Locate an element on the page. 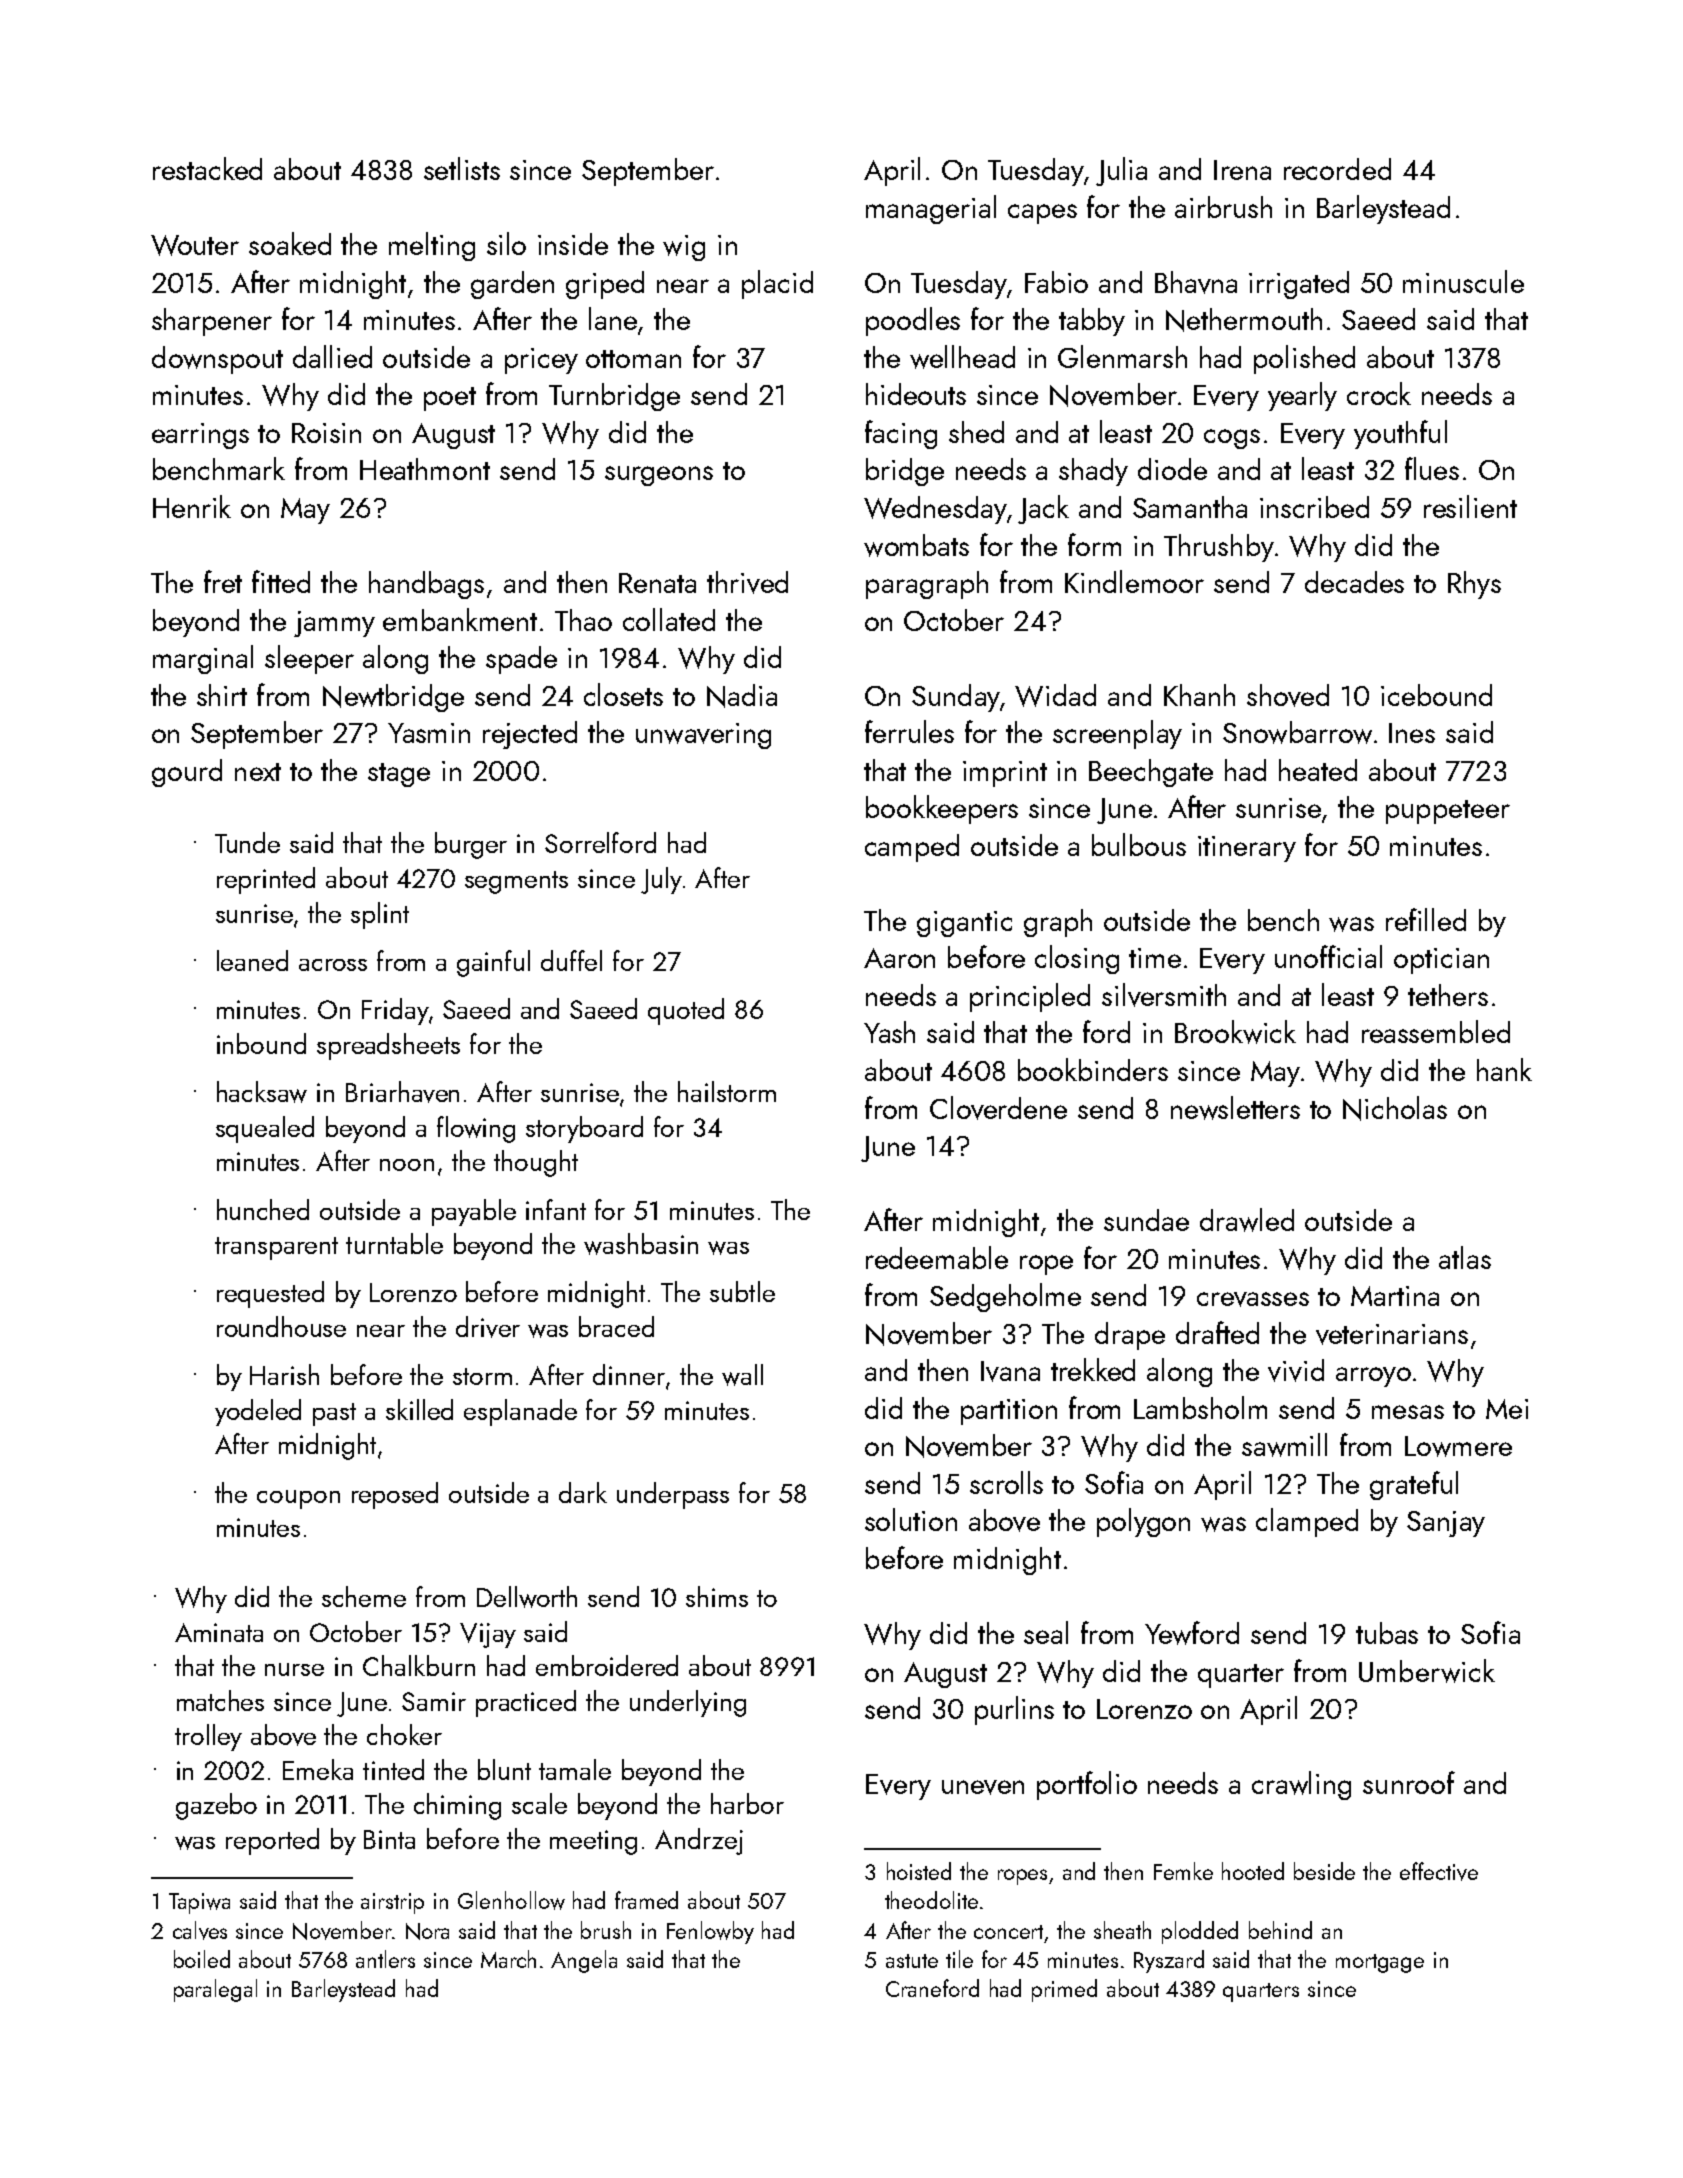 Image resolution: width=1683 pixels, height=2178 pixels. dallied is located at coordinates (332, 356).
